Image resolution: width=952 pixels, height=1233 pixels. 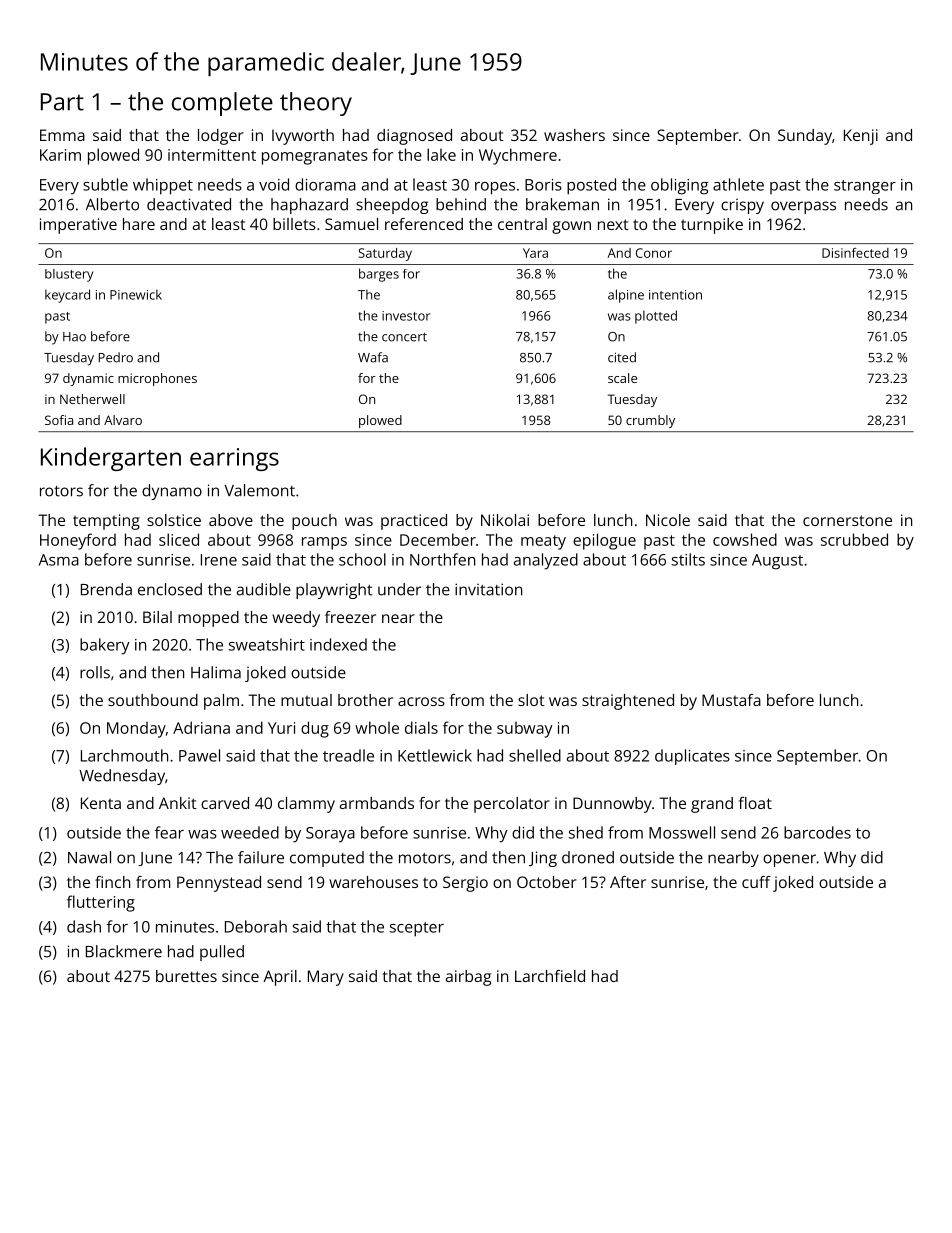 What do you see at coordinates (62, 135) in the screenshot?
I see `Emma` at bounding box center [62, 135].
